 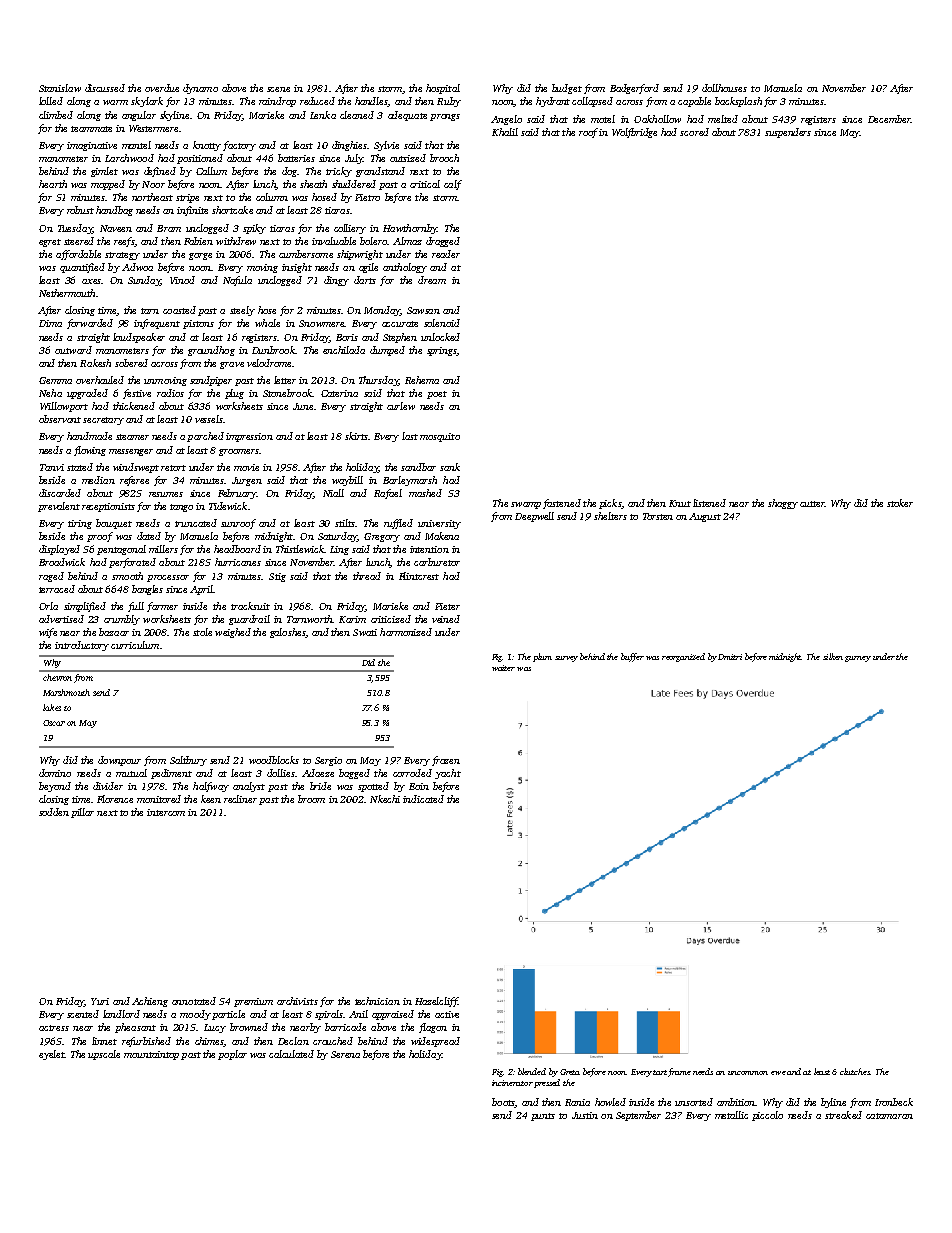 What do you see at coordinates (51, 1055) in the document?
I see `eyelet` at bounding box center [51, 1055].
